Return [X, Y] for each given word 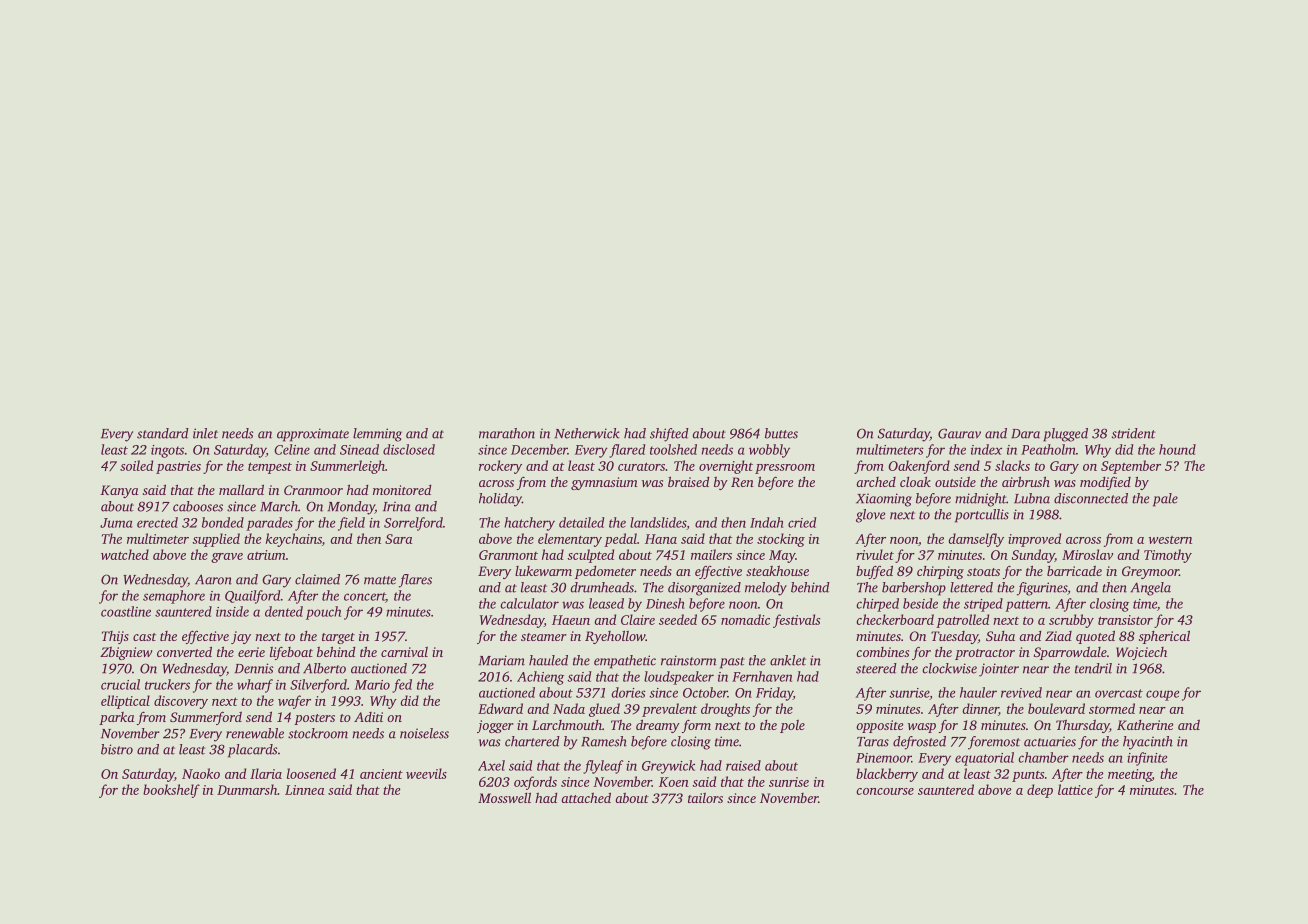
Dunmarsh [247, 789]
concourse [885, 791]
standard [163, 433]
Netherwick [587, 433]
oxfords [535, 783]
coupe [1162, 695]
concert [365, 597]
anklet [788, 660]
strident [1133, 433]
